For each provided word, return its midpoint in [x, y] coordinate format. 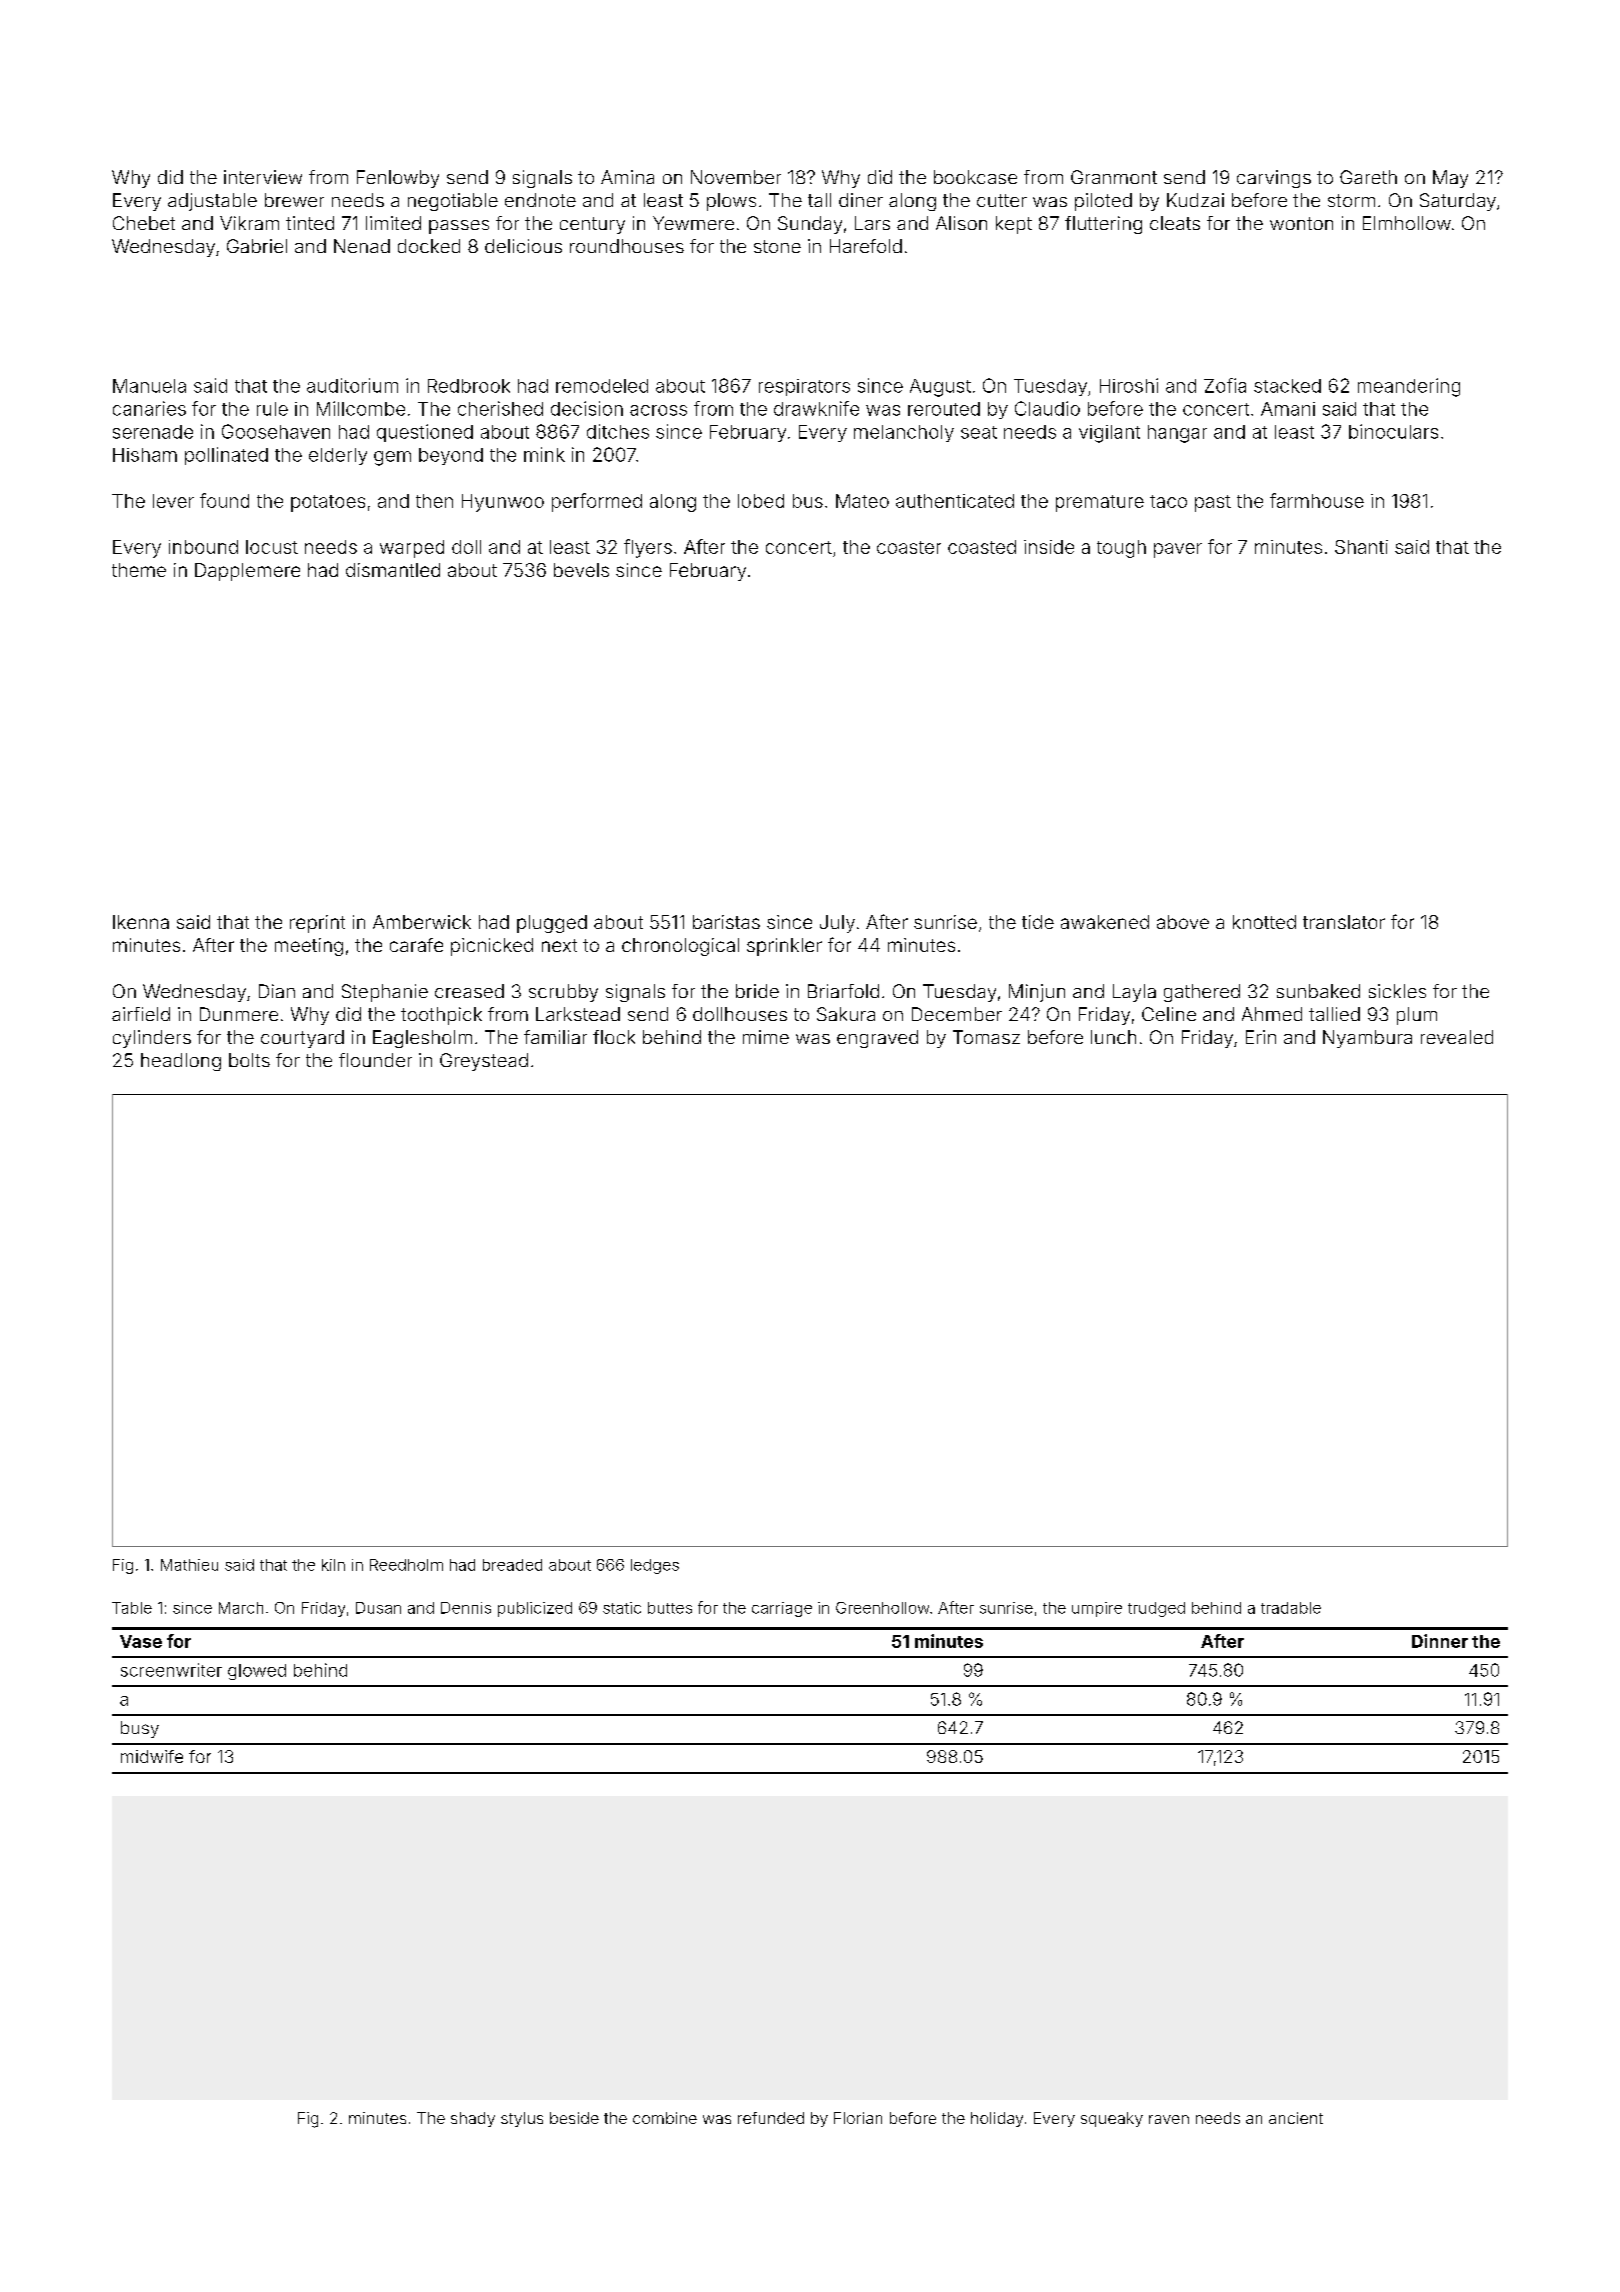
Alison [961, 223]
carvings [1274, 179]
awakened [1105, 922]
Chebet [144, 223]
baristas [726, 922]
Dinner [1440, 1641]
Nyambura [1367, 1039]
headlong [181, 1062]
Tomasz [986, 1037]
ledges [655, 1566]
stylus [522, 2119]
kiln [333, 1565]
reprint [317, 924]
